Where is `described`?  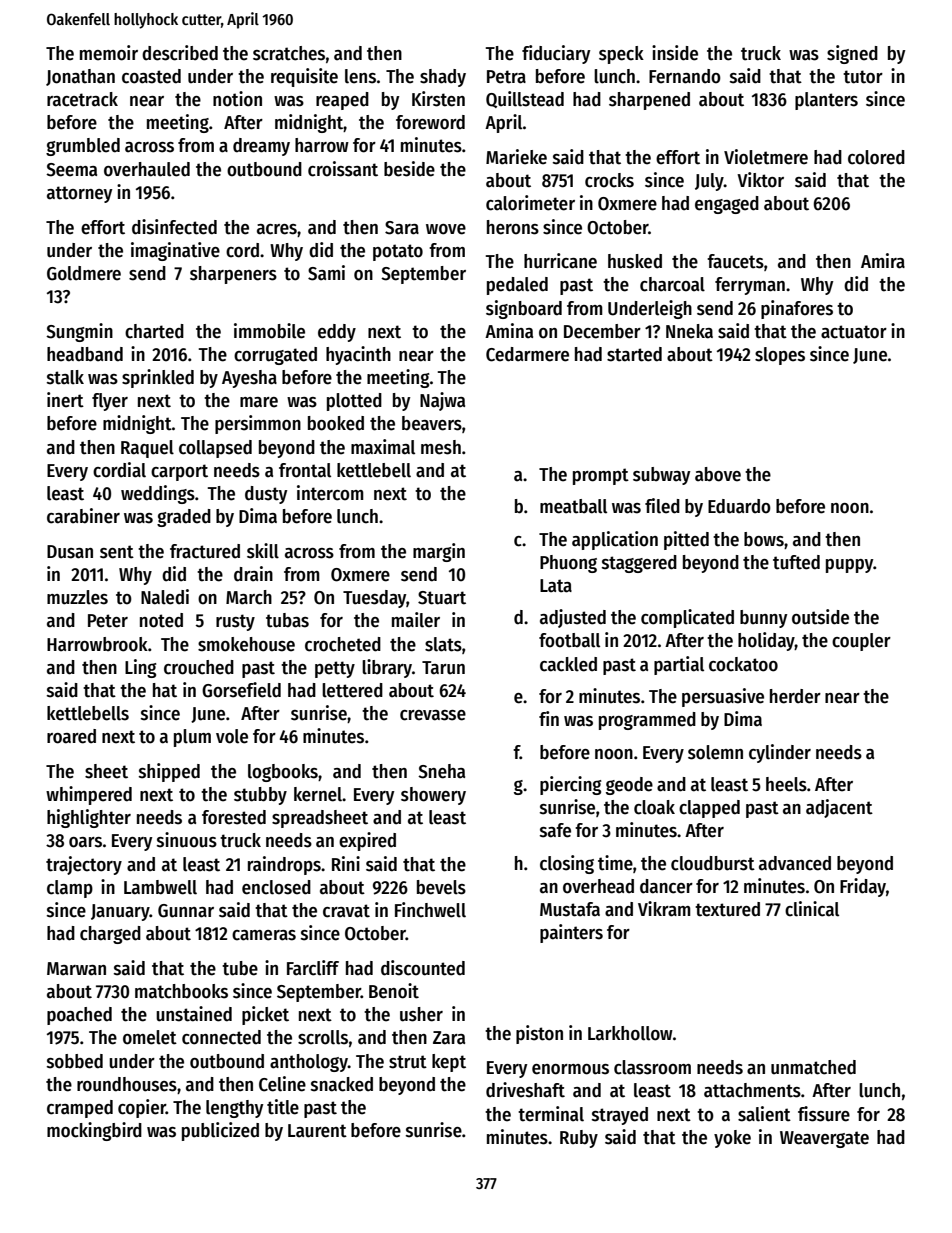 described is located at coordinates (180, 53).
